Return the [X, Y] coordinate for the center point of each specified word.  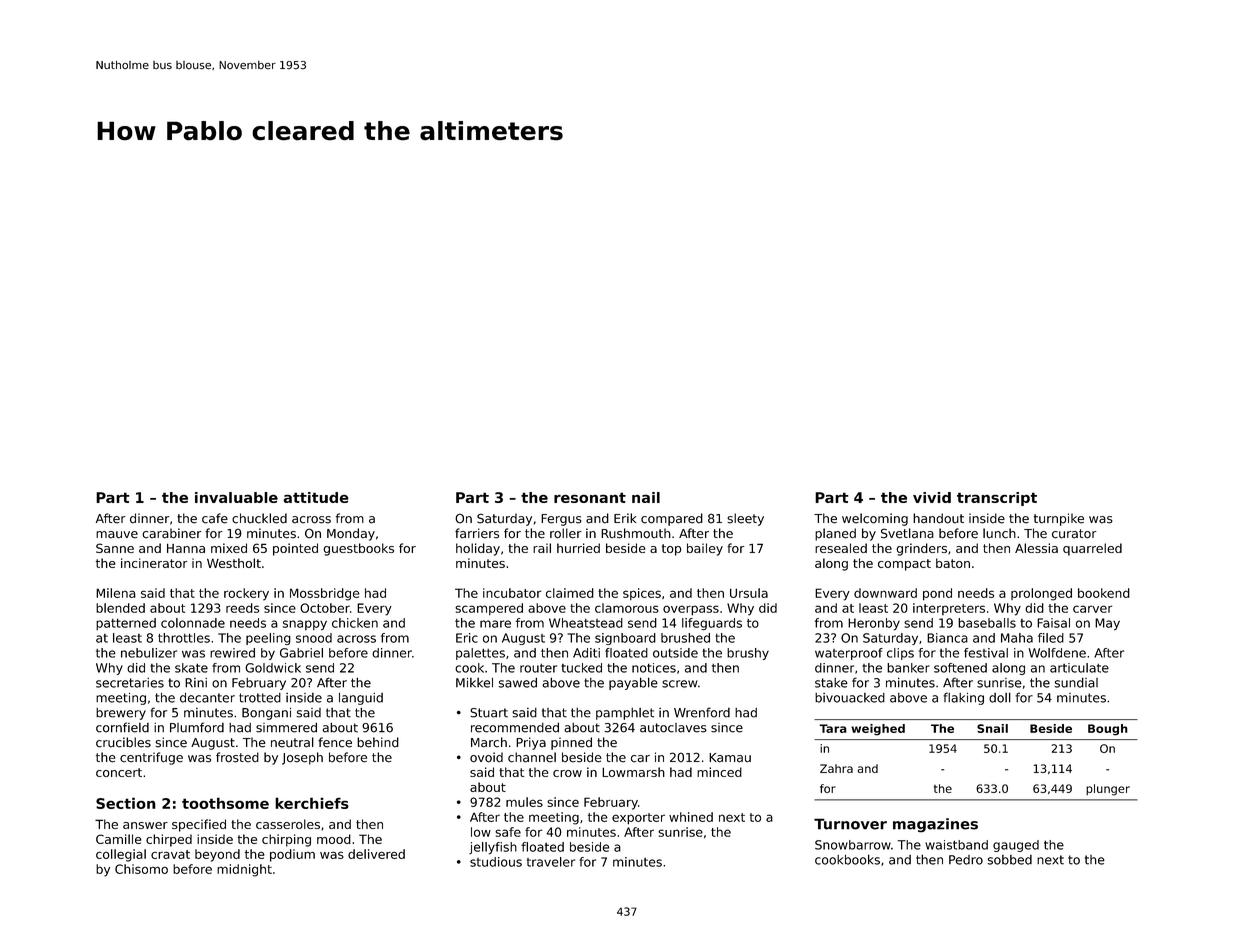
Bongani [266, 714]
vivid [932, 497]
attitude [316, 497]
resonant [590, 497]
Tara [833, 728]
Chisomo [141, 869]
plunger [1108, 790]
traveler [551, 862]
